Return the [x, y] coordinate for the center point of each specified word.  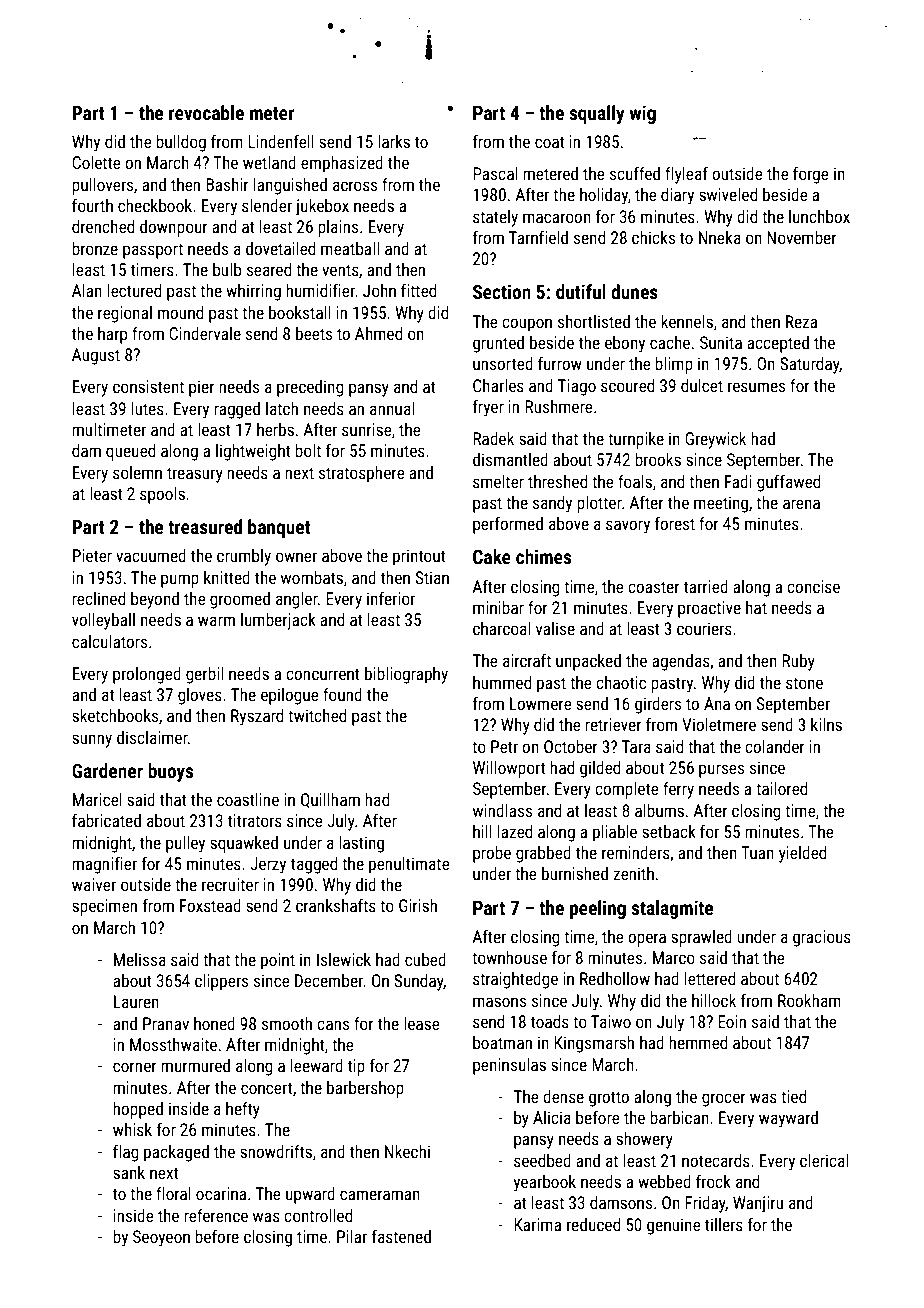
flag [125, 1153]
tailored [781, 788]
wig [643, 114]
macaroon [557, 218]
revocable [206, 112]
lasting [361, 844]
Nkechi [407, 1151]
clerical [824, 1160]
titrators [255, 820]
